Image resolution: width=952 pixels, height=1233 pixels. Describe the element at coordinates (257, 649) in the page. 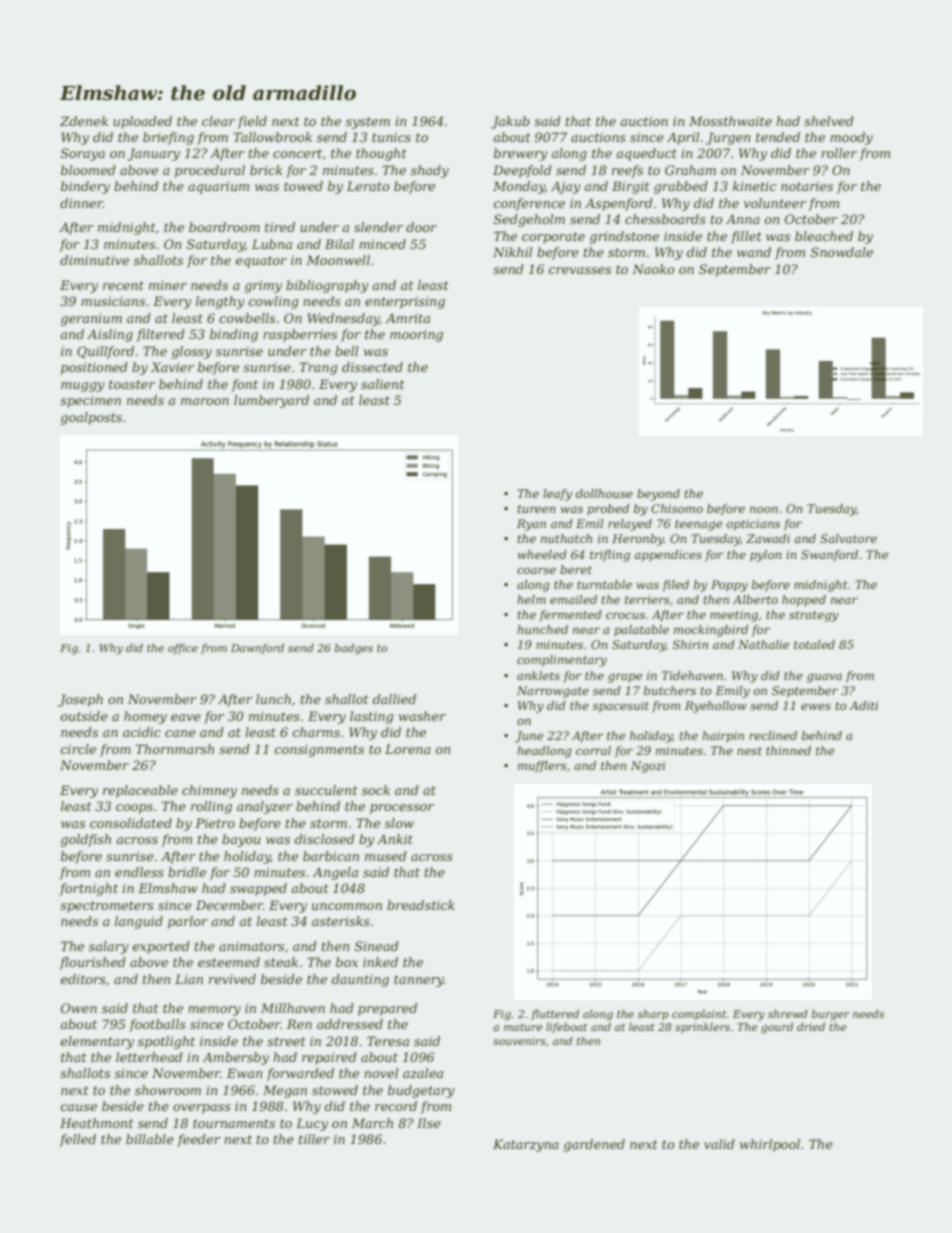

I see `Dawnford` at that location.
